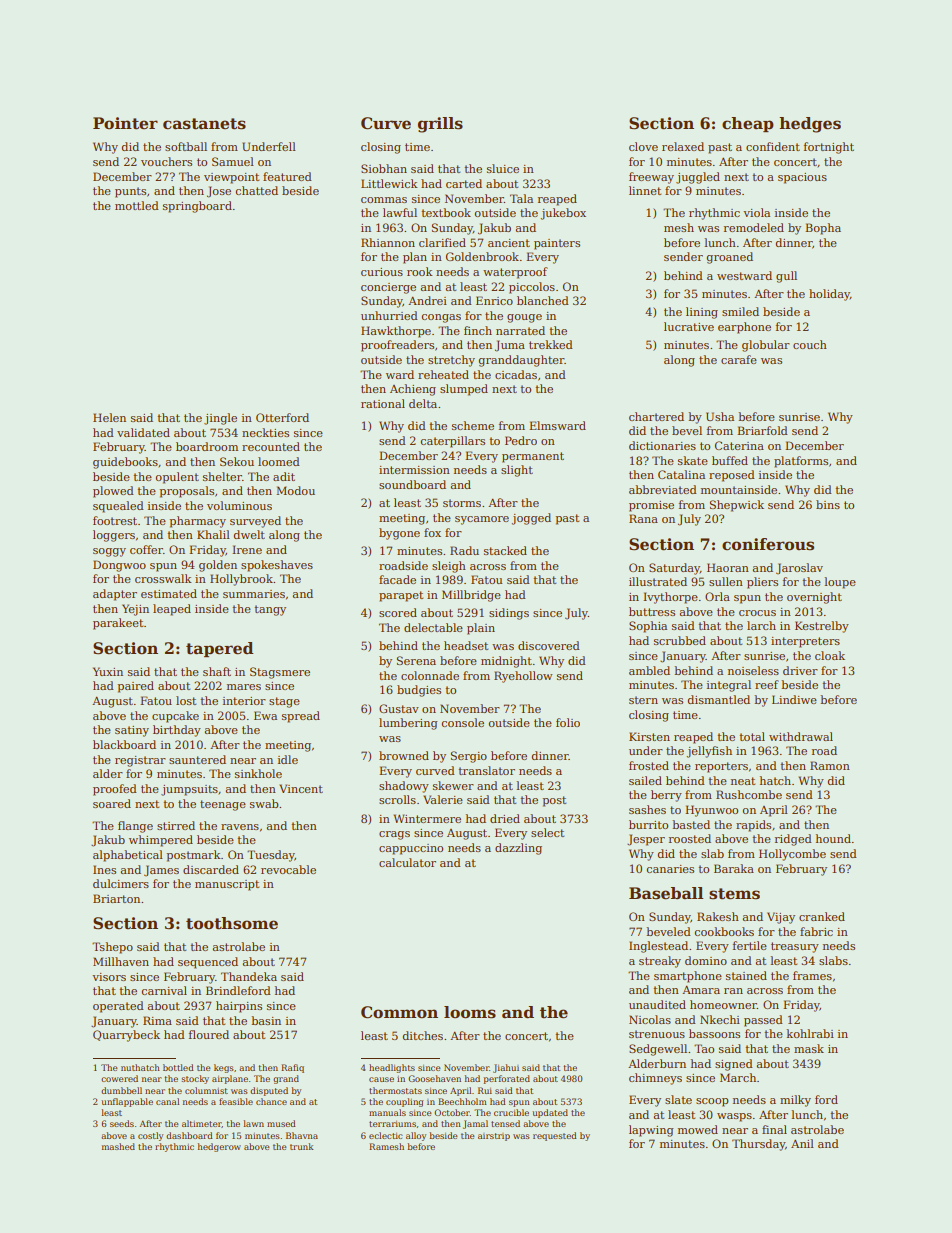 Image resolution: width=952 pixels, height=1233 pixels. Describe the element at coordinates (449, 567) in the image. I see `sleigh` at that location.
